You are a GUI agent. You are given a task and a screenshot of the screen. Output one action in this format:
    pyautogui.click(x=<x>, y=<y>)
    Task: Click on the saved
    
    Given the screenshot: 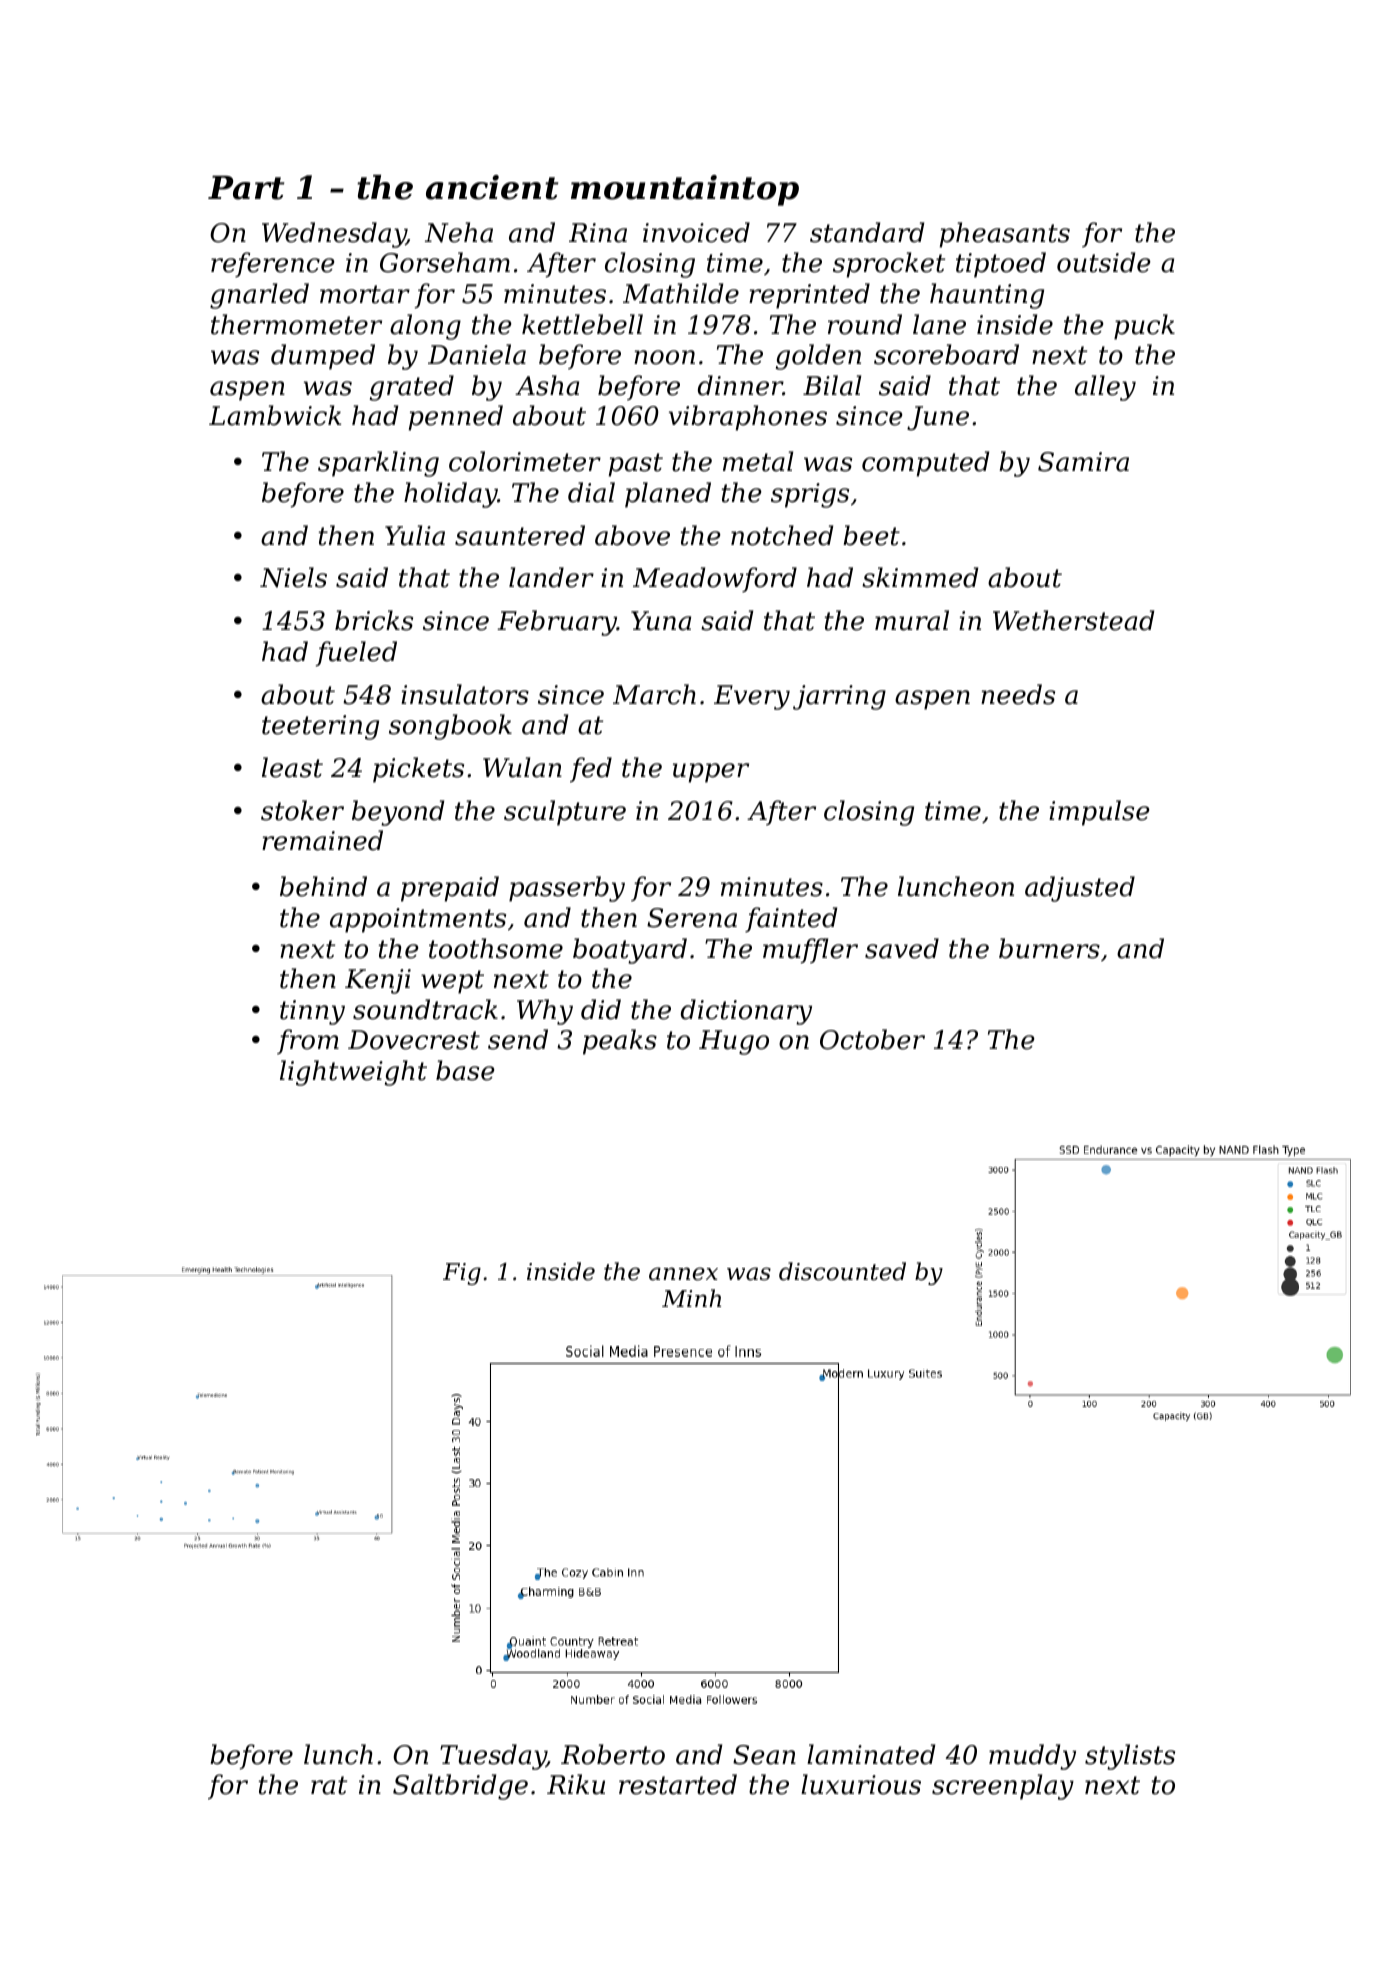 What is the action you would take?
    pyautogui.click(x=902, y=948)
